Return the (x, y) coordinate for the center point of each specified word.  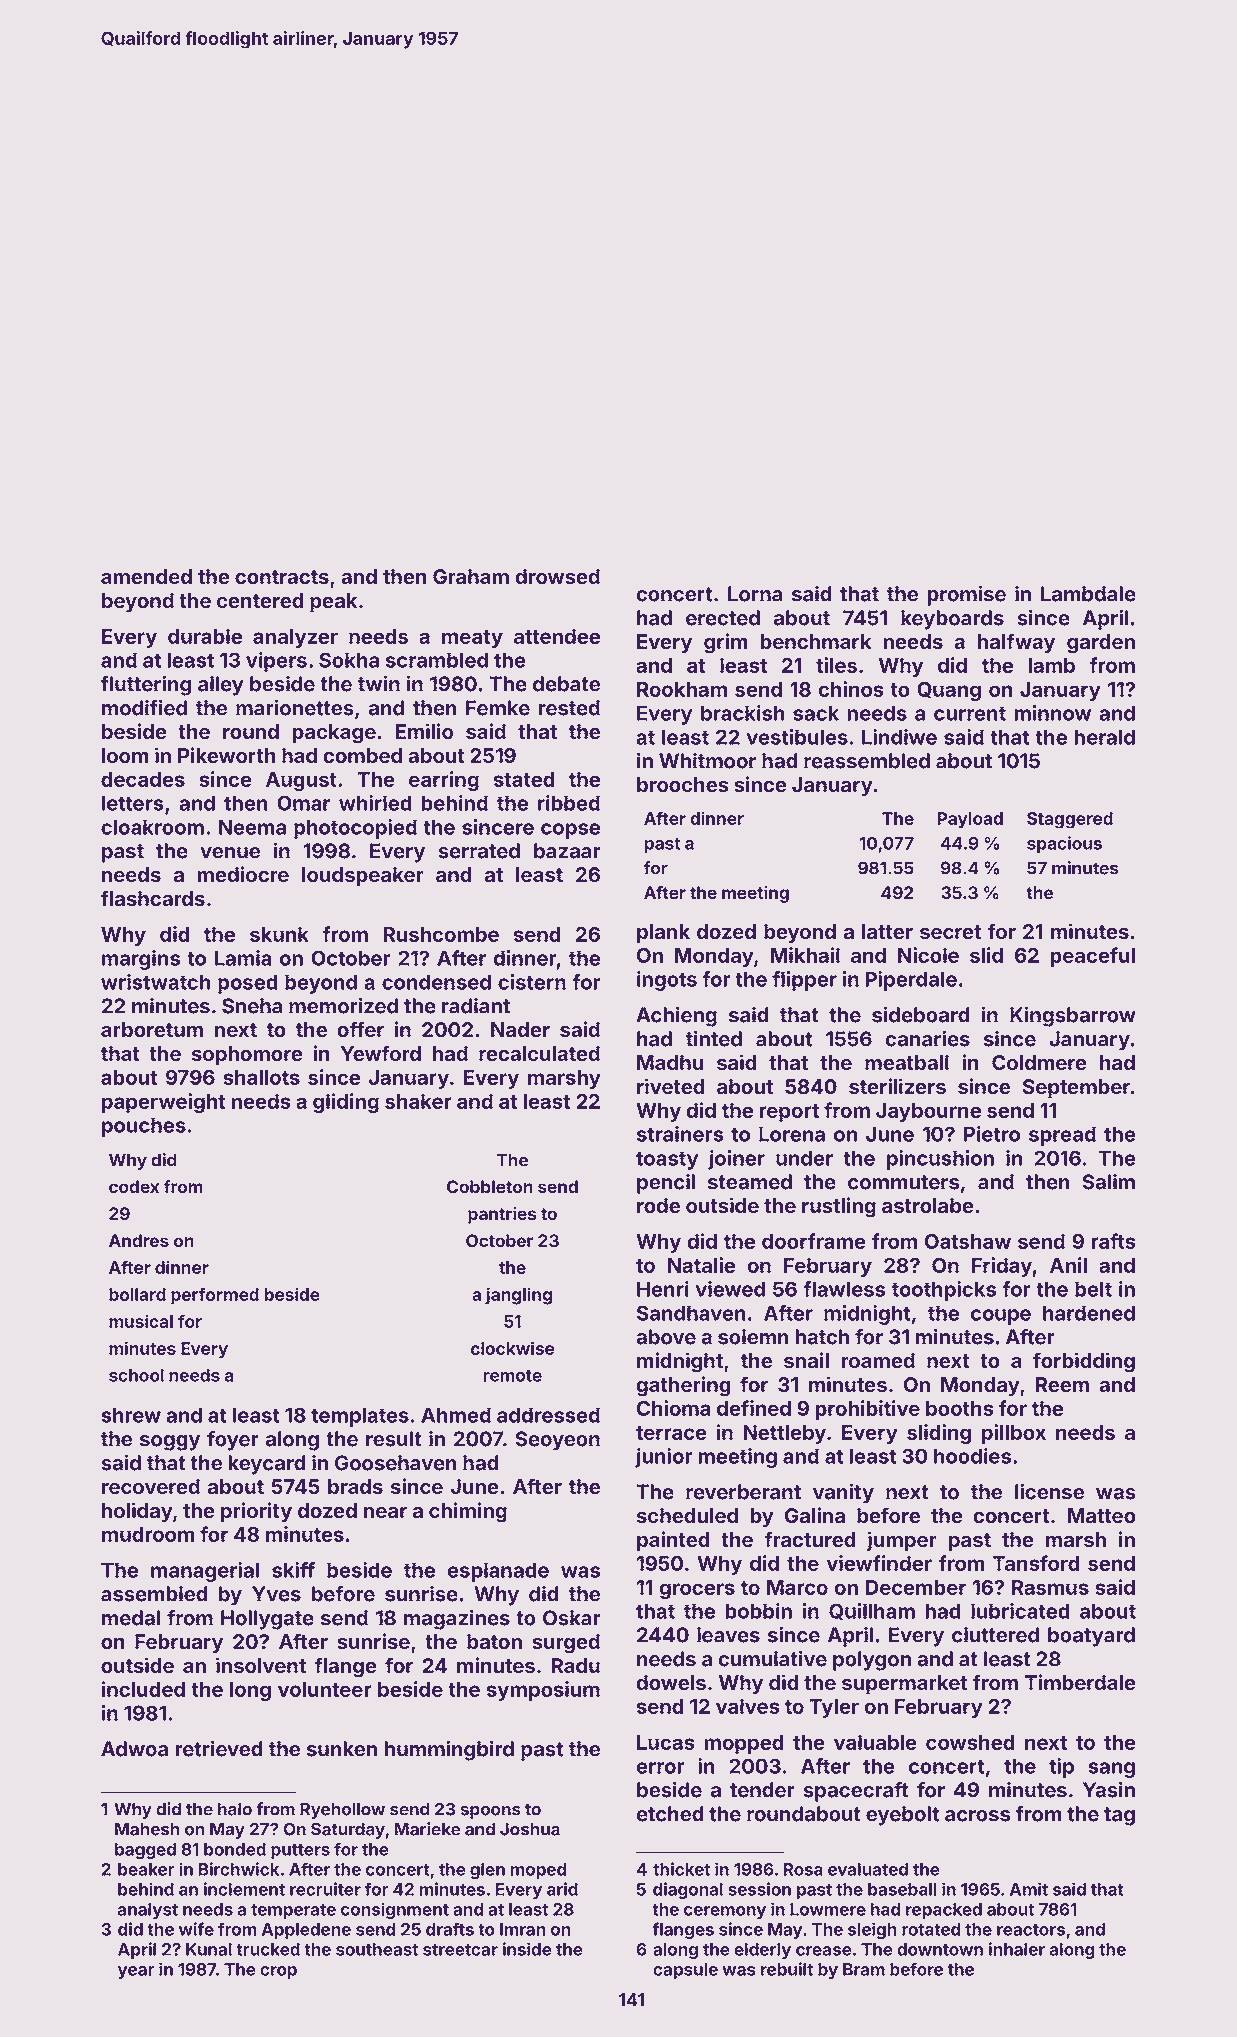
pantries (502, 1215)
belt (1093, 1289)
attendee (557, 636)
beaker (146, 1869)
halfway (1016, 643)
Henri (663, 1289)
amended (146, 577)
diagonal (688, 1891)
